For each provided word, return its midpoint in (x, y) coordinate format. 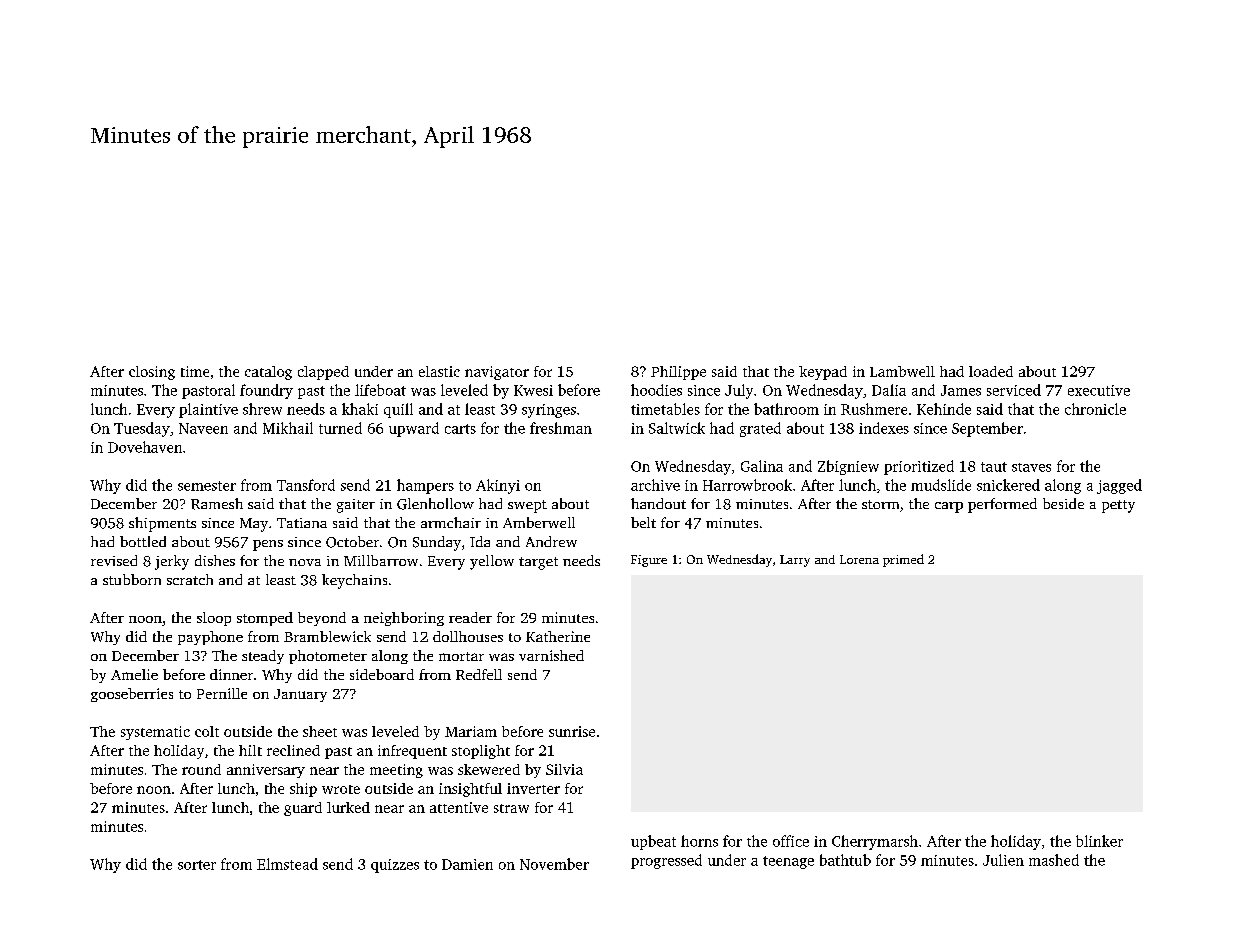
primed (903, 560)
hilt (250, 750)
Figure (649, 561)
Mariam (471, 731)
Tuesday (142, 429)
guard (303, 809)
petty (1118, 506)
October (352, 542)
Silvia (564, 769)
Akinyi (498, 486)
